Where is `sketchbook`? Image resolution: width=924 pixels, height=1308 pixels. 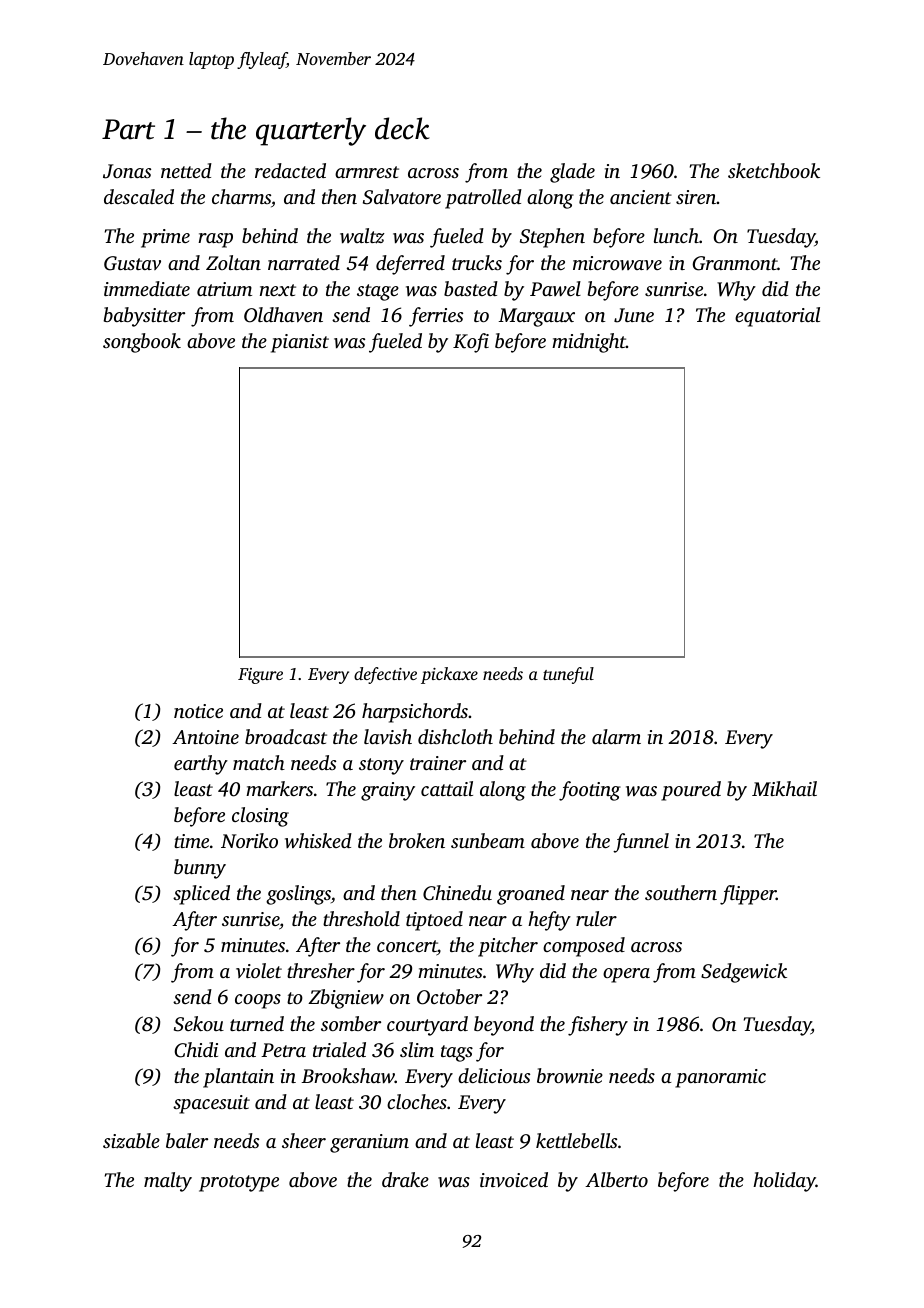
sketchbook is located at coordinates (774, 170).
